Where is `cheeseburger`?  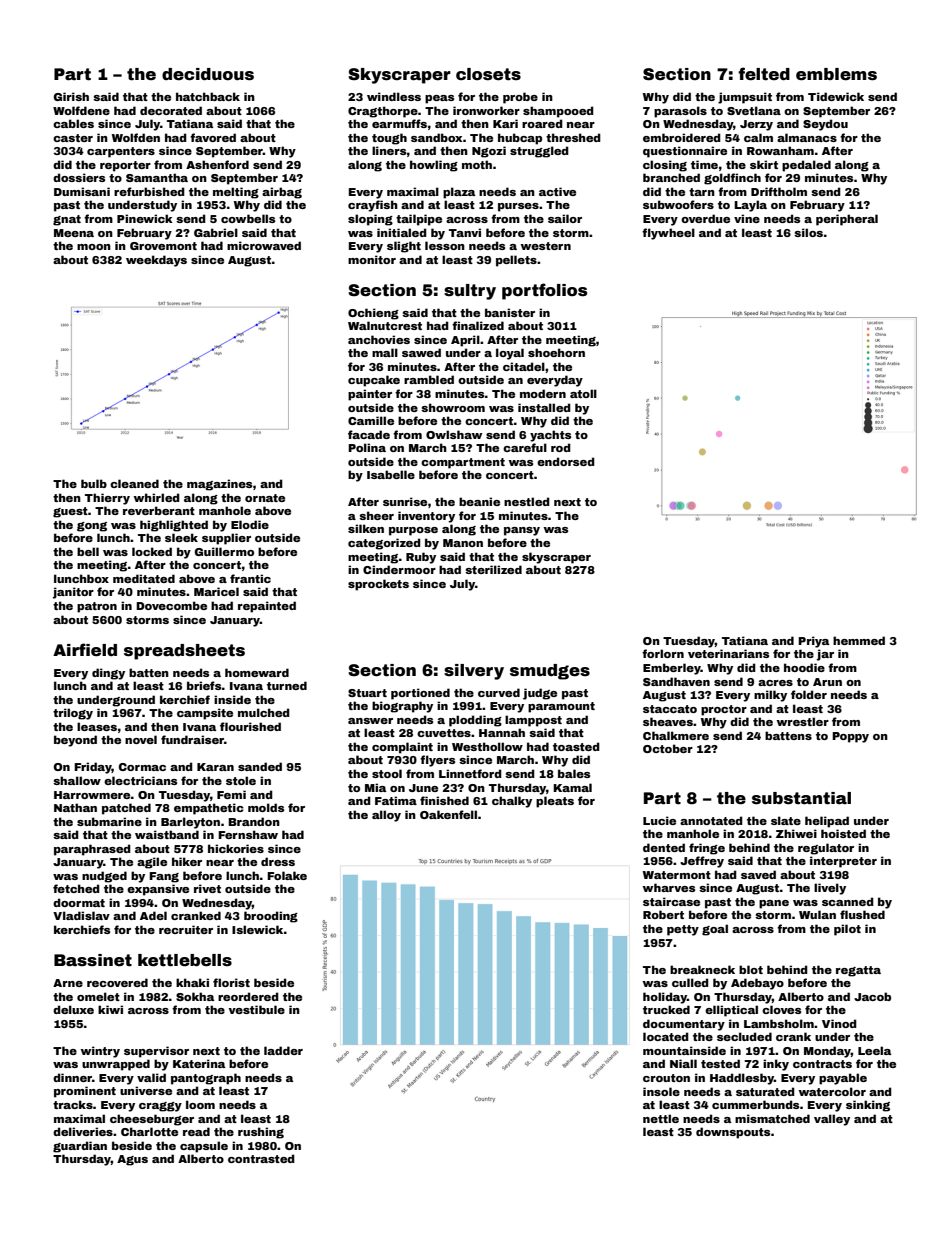
cheeseburger is located at coordinates (152, 1120).
